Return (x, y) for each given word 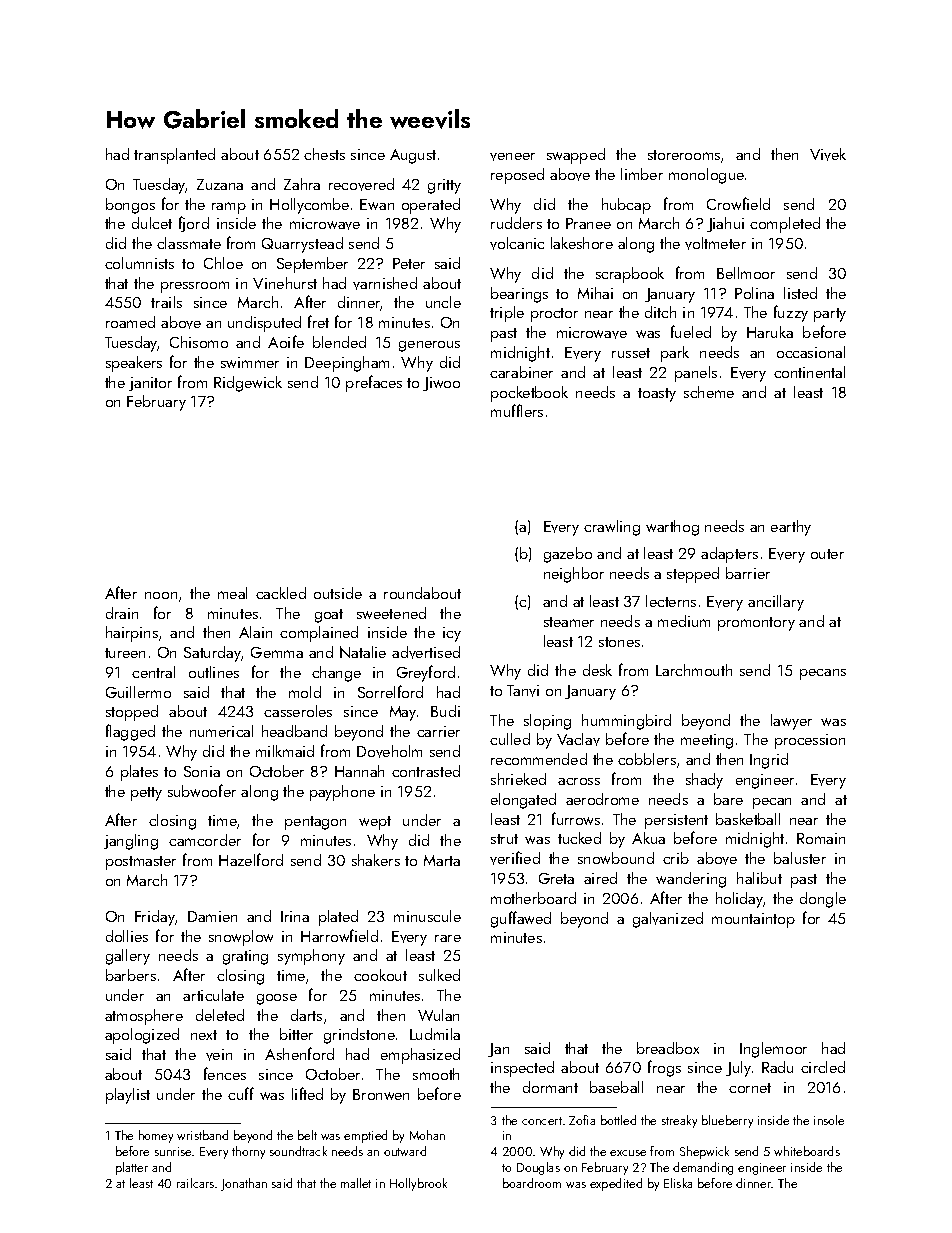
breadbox (668, 1048)
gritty (444, 186)
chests (324, 154)
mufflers (517, 410)
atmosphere (144, 1017)
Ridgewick (248, 384)
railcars (195, 1183)
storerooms (684, 155)
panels (696, 374)
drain (122, 613)
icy (452, 634)
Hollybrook (418, 1184)
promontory (756, 624)
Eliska (678, 1183)
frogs (664, 1068)
